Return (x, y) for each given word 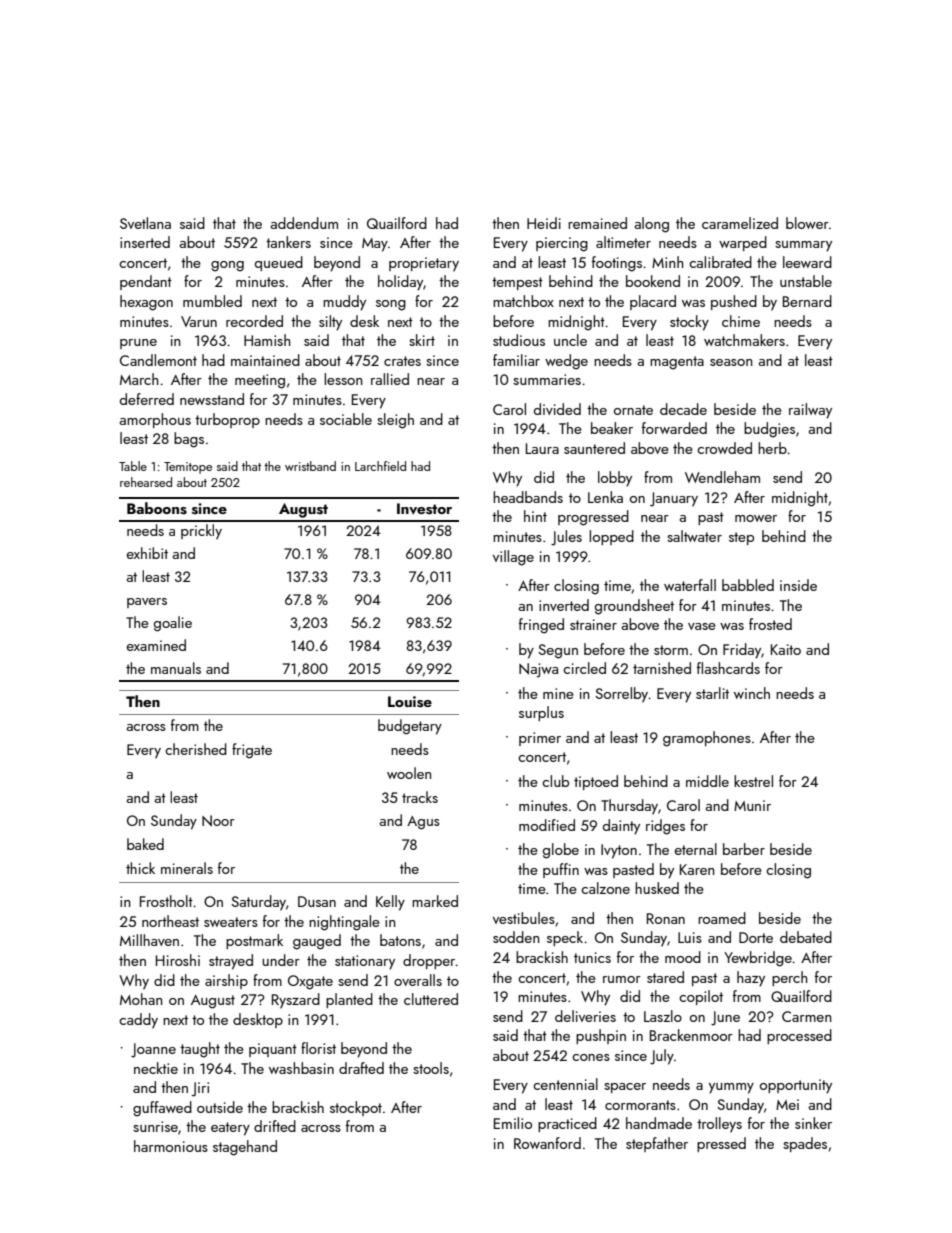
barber (744, 849)
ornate (633, 410)
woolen (409, 773)
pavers (147, 603)
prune (138, 344)
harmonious (171, 1146)
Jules (566, 538)
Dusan (317, 901)
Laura (542, 448)
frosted (770, 624)
